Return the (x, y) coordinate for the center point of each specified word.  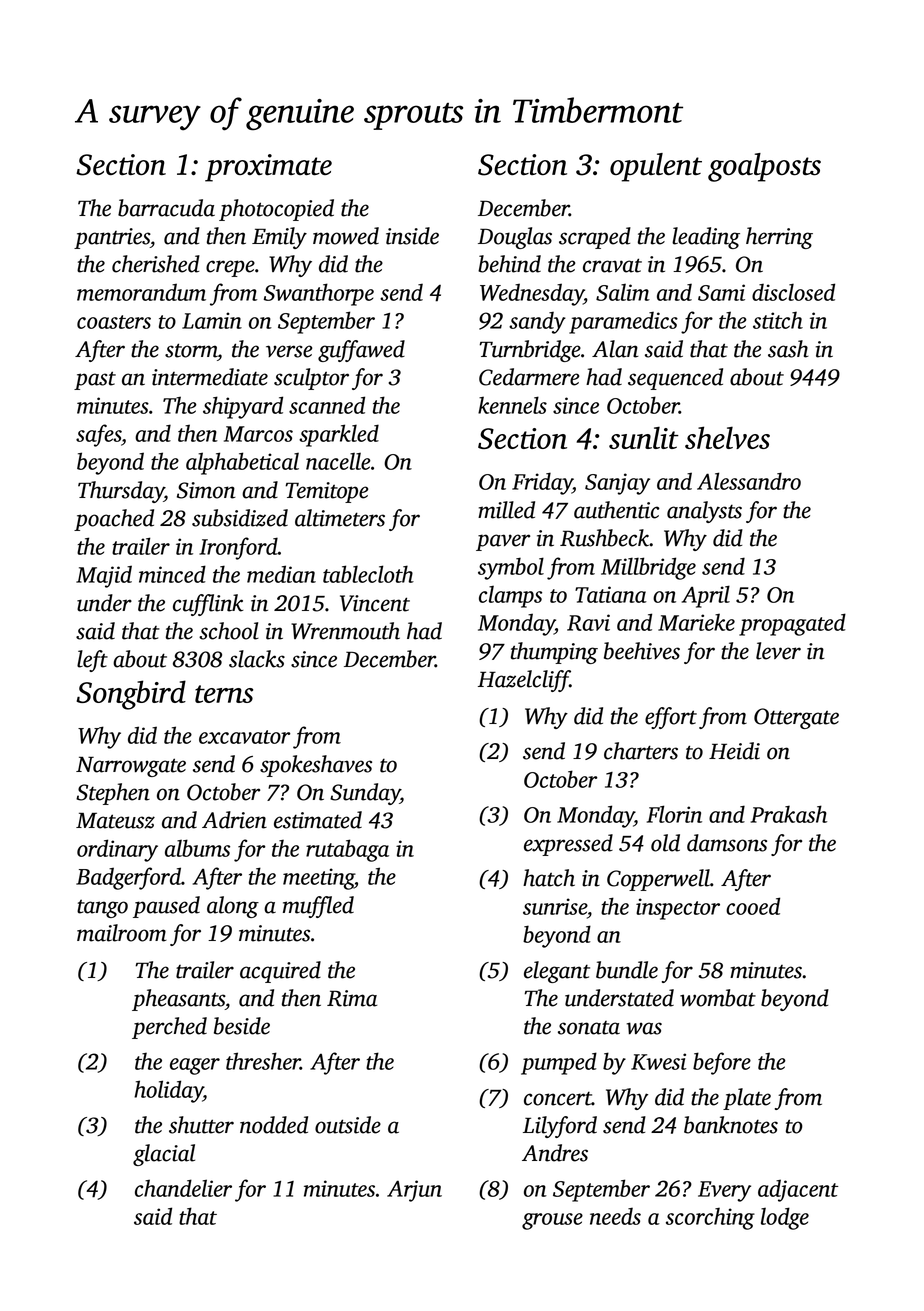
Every (724, 1191)
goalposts (764, 167)
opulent (656, 167)
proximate (268, 168)
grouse (552, 1221)
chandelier (183, 1188)
